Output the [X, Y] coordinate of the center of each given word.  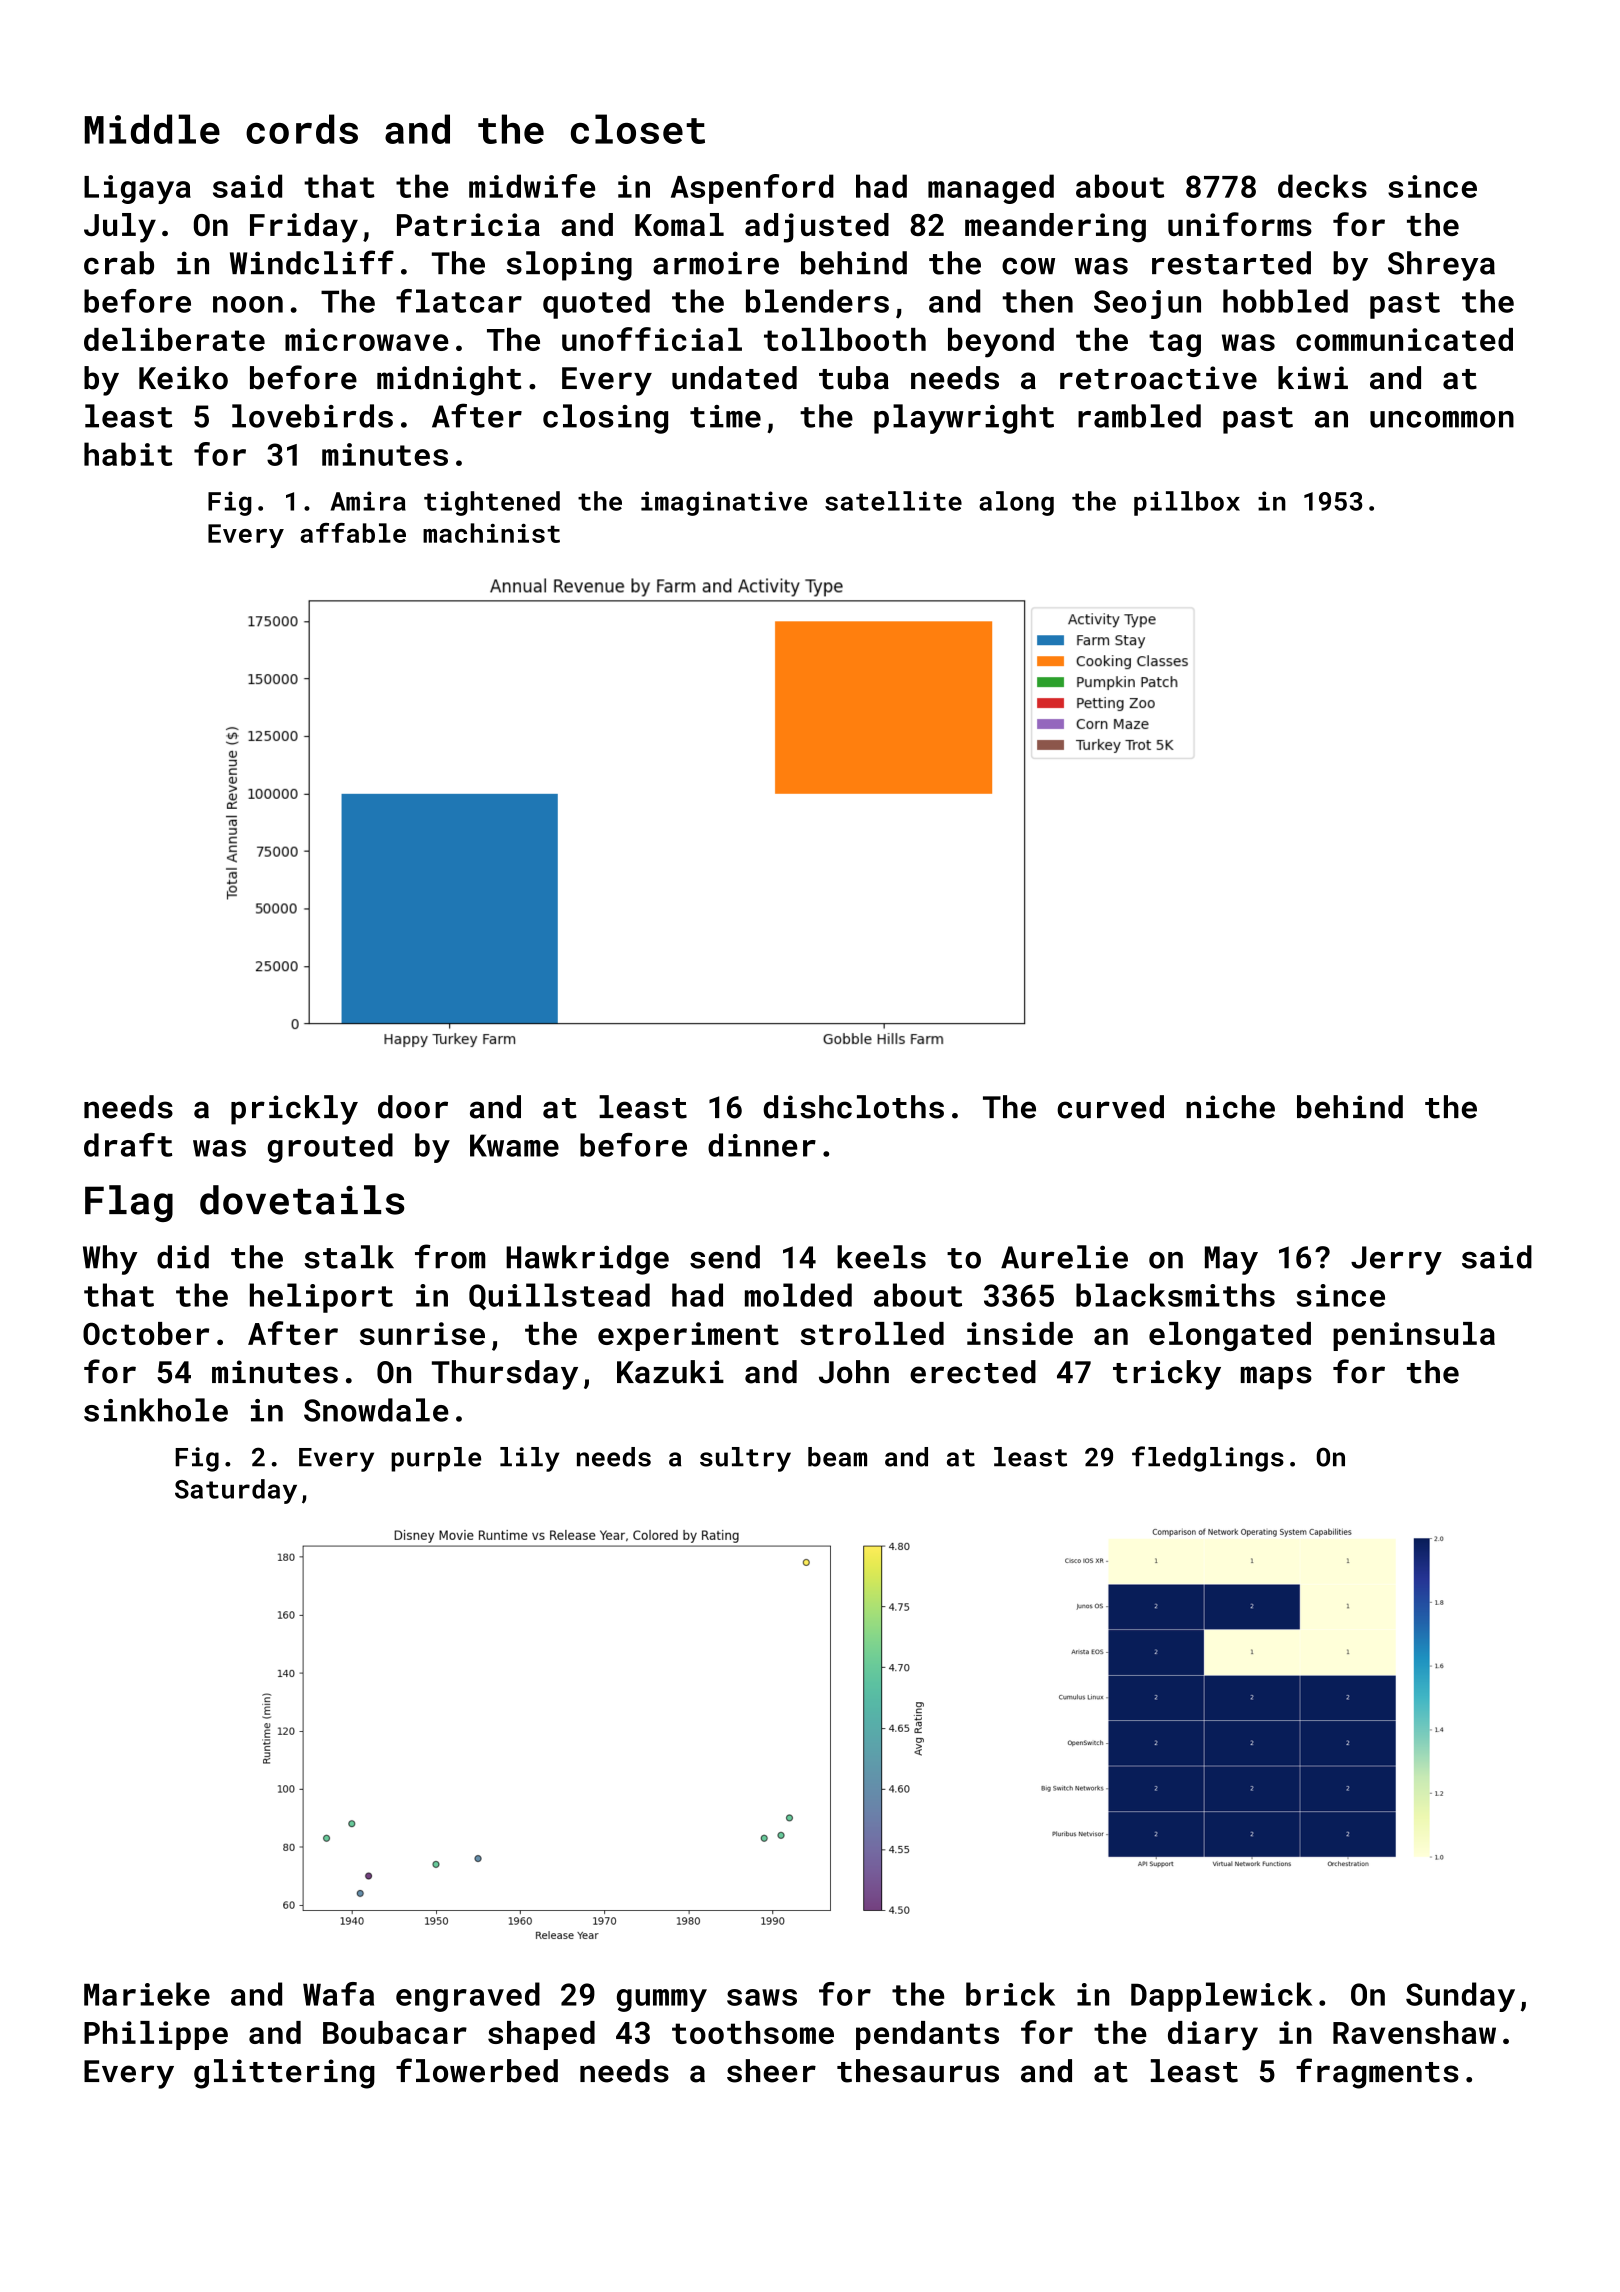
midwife [532, 186]
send [725, 1257]
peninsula [1414, 1336]
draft [128, 1145]
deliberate [174, 339]
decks [1322, 186]
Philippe [156, 2035]
